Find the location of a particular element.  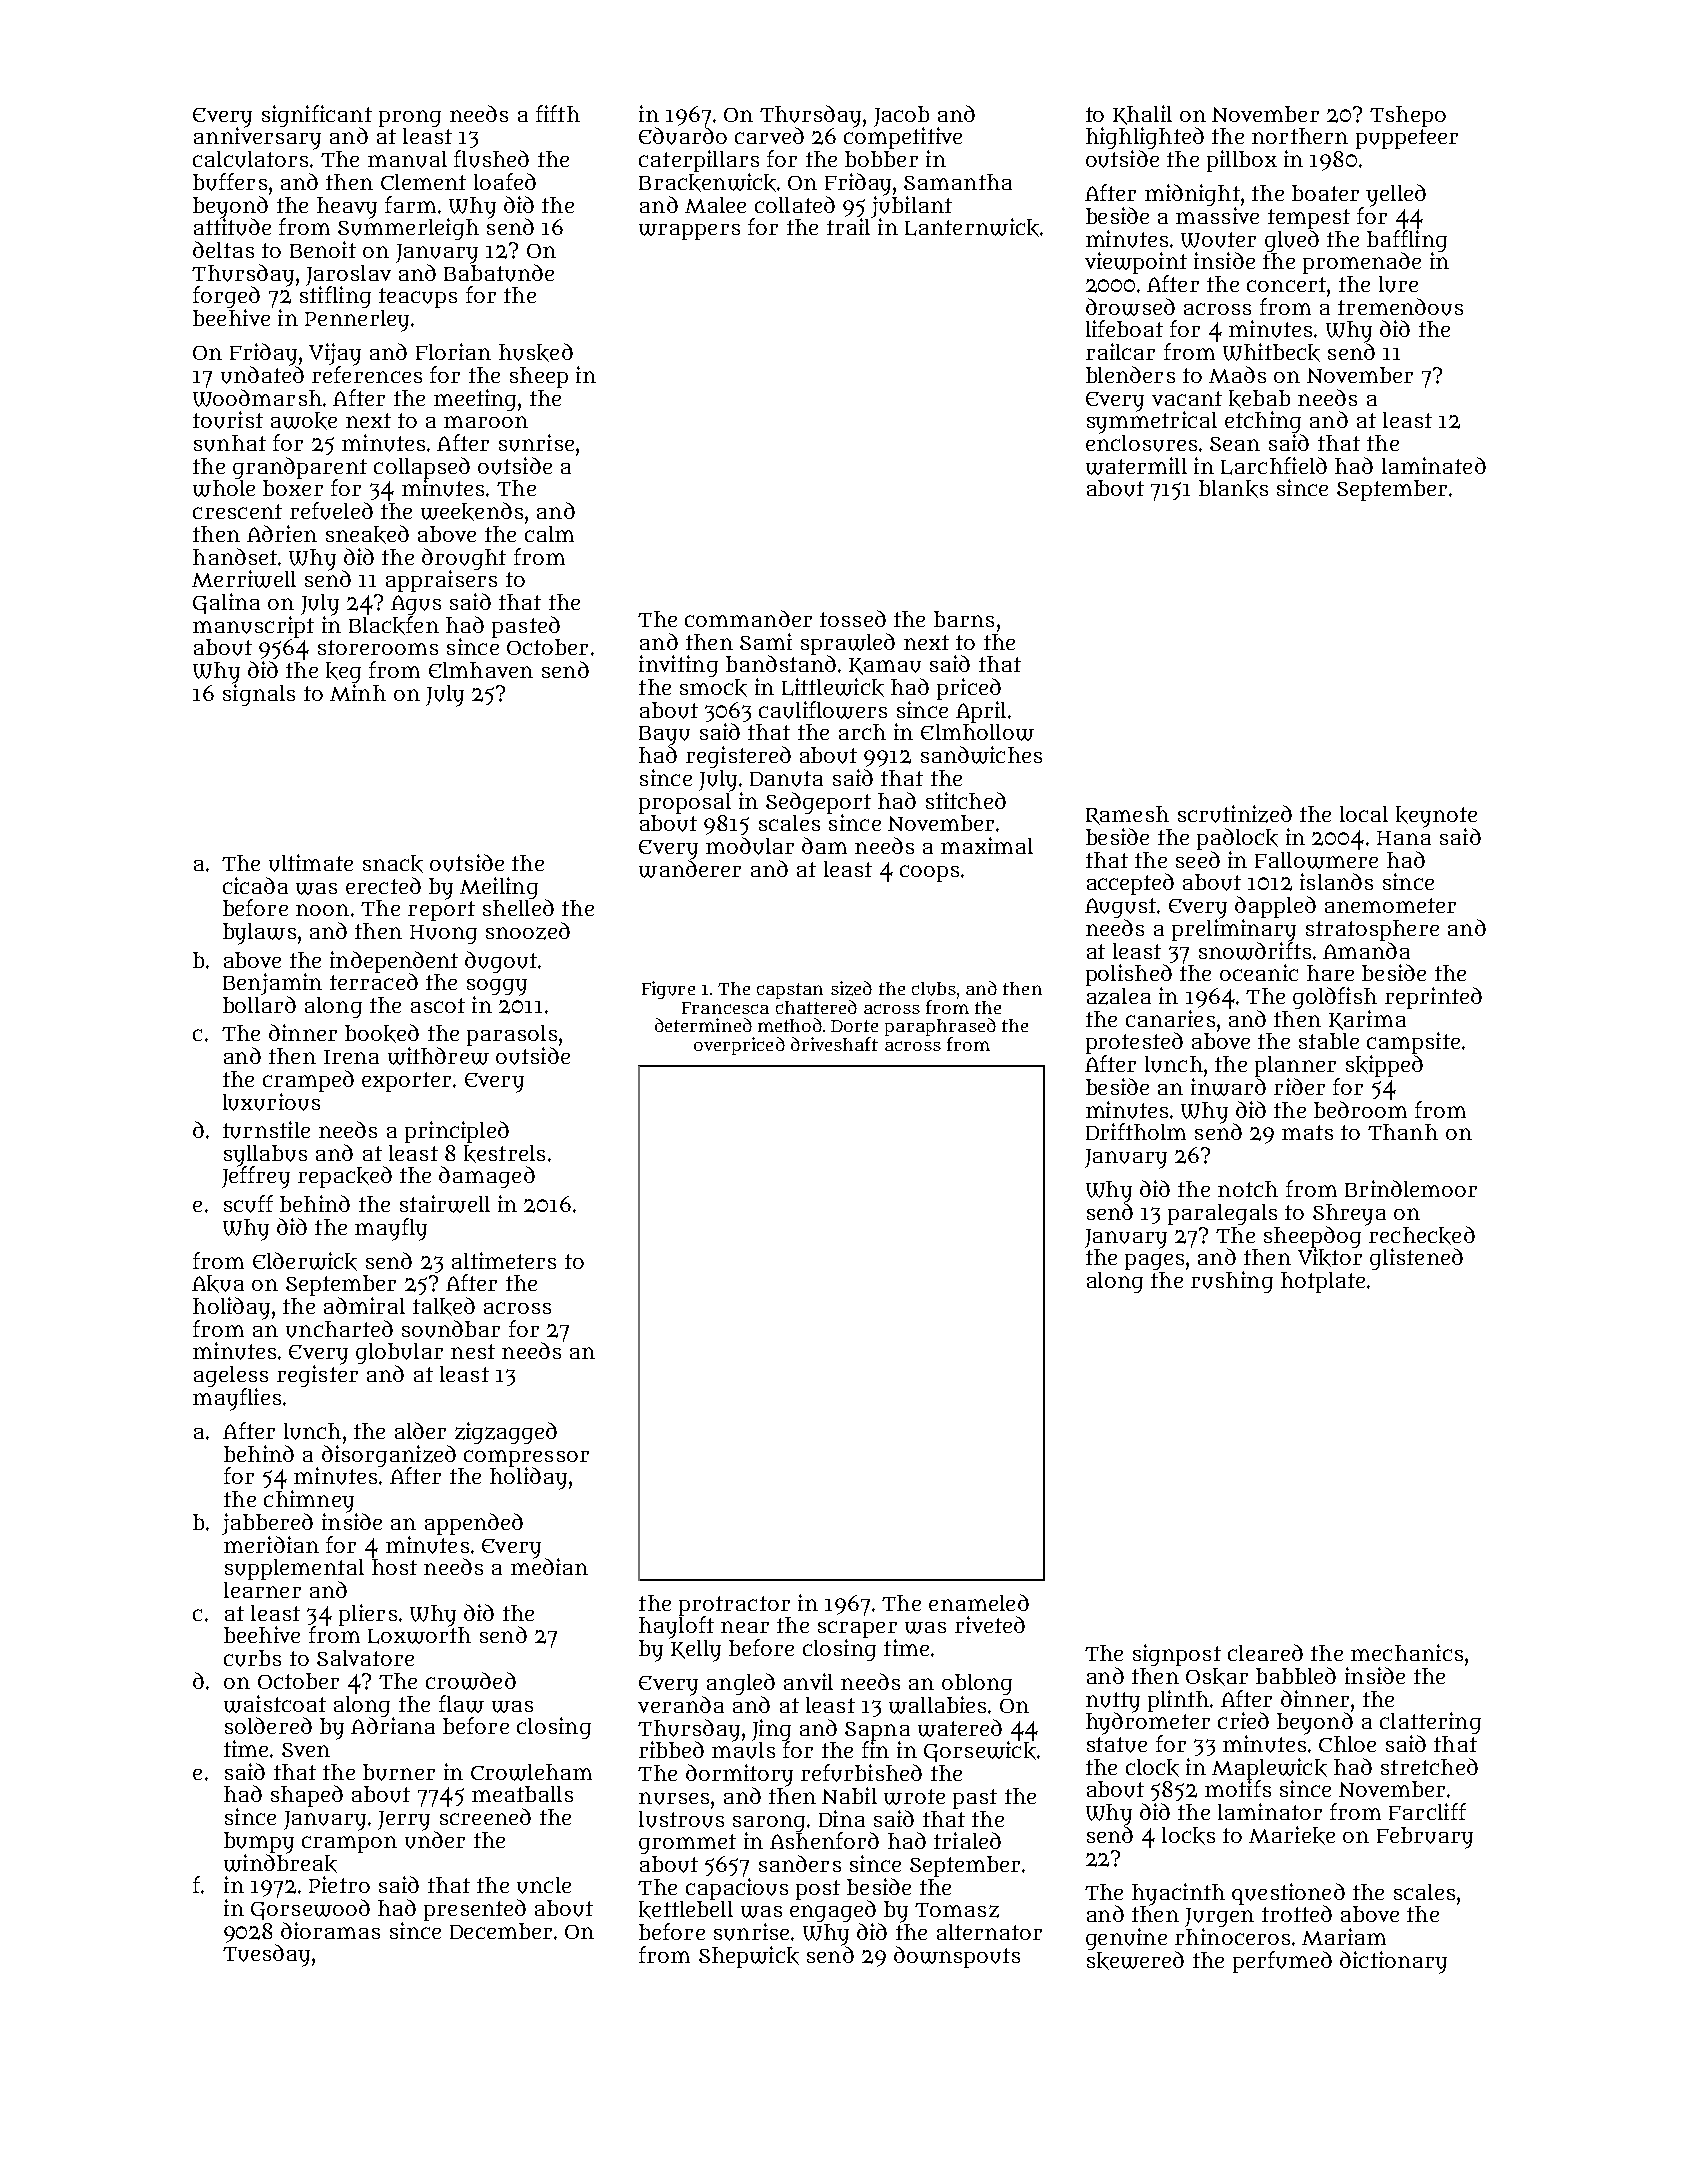

rhinoceros is located at coordinates (1232, 1936).
